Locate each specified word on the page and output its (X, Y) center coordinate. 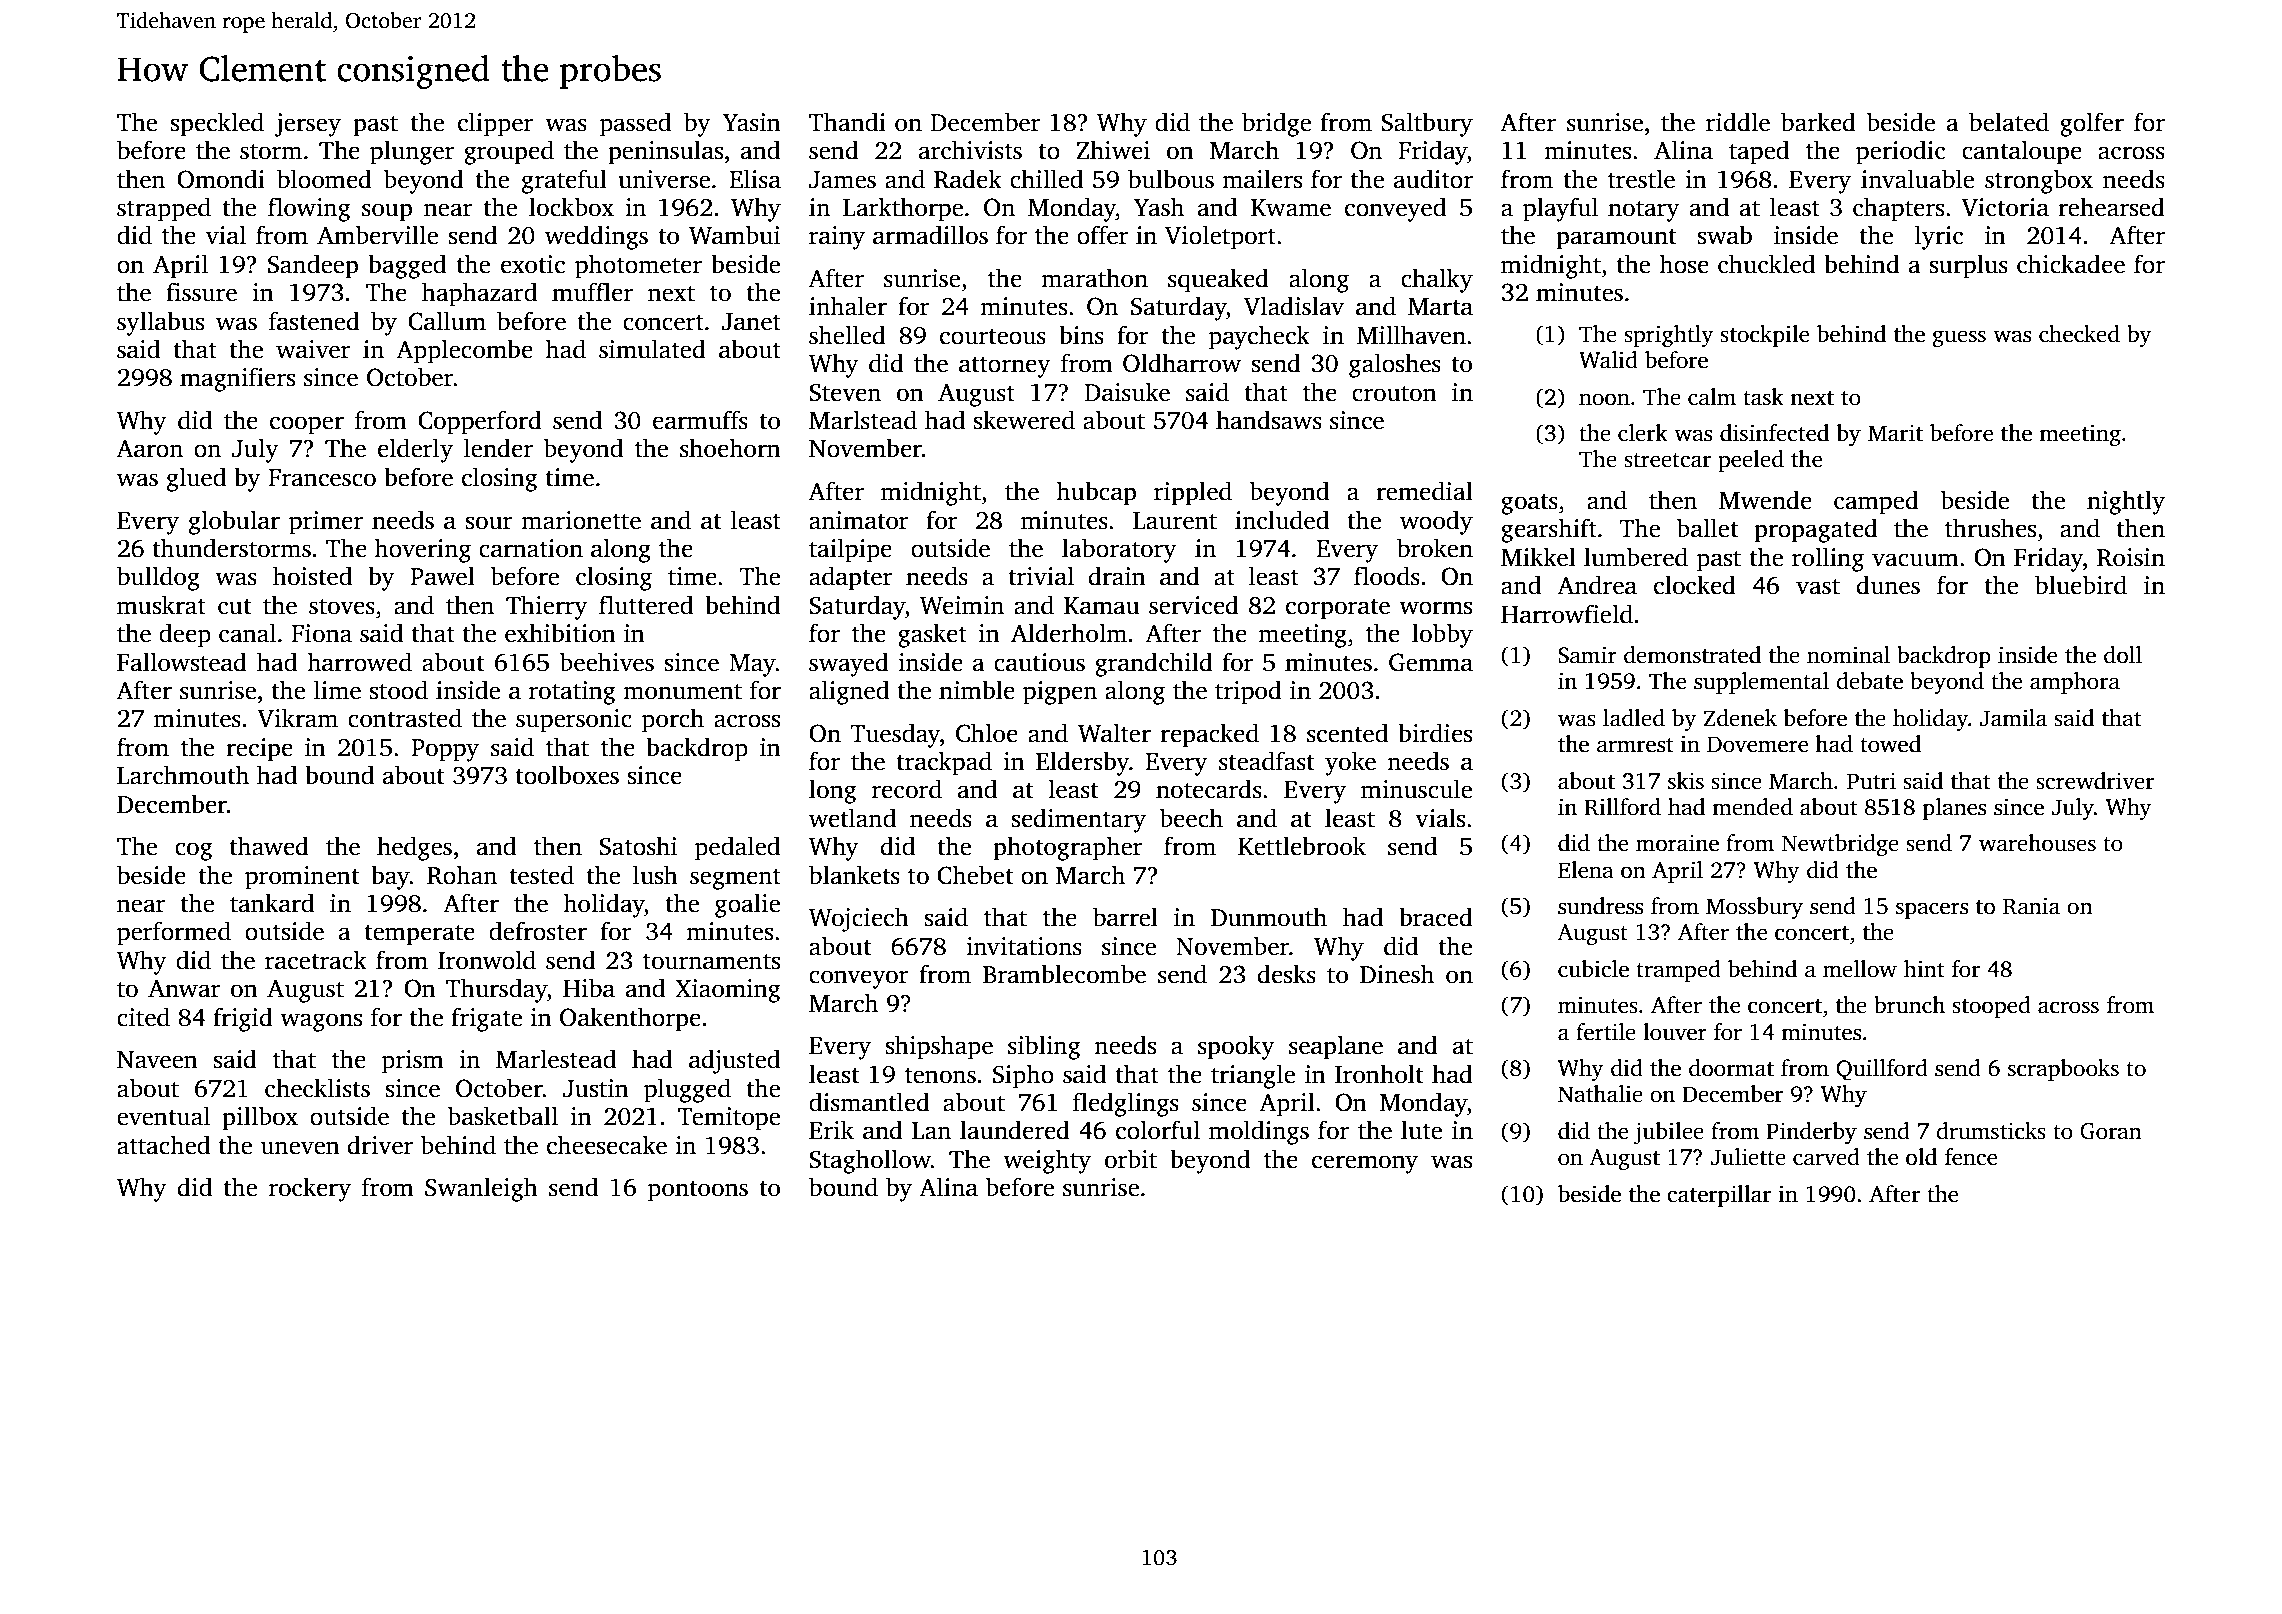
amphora (2075, 683)
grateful (564, 181)
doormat (1731, 1068)
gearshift (1549, 530)
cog (194, 851)
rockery (310, 1189)
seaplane (1336, 1047)
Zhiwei (1113, 150)
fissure (201, 292)
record (907, 789)
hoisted (312, 576)
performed (174, 933)
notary (1644, 211)
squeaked (1218, 280)
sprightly (1669, 336)
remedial (1424, 491)
